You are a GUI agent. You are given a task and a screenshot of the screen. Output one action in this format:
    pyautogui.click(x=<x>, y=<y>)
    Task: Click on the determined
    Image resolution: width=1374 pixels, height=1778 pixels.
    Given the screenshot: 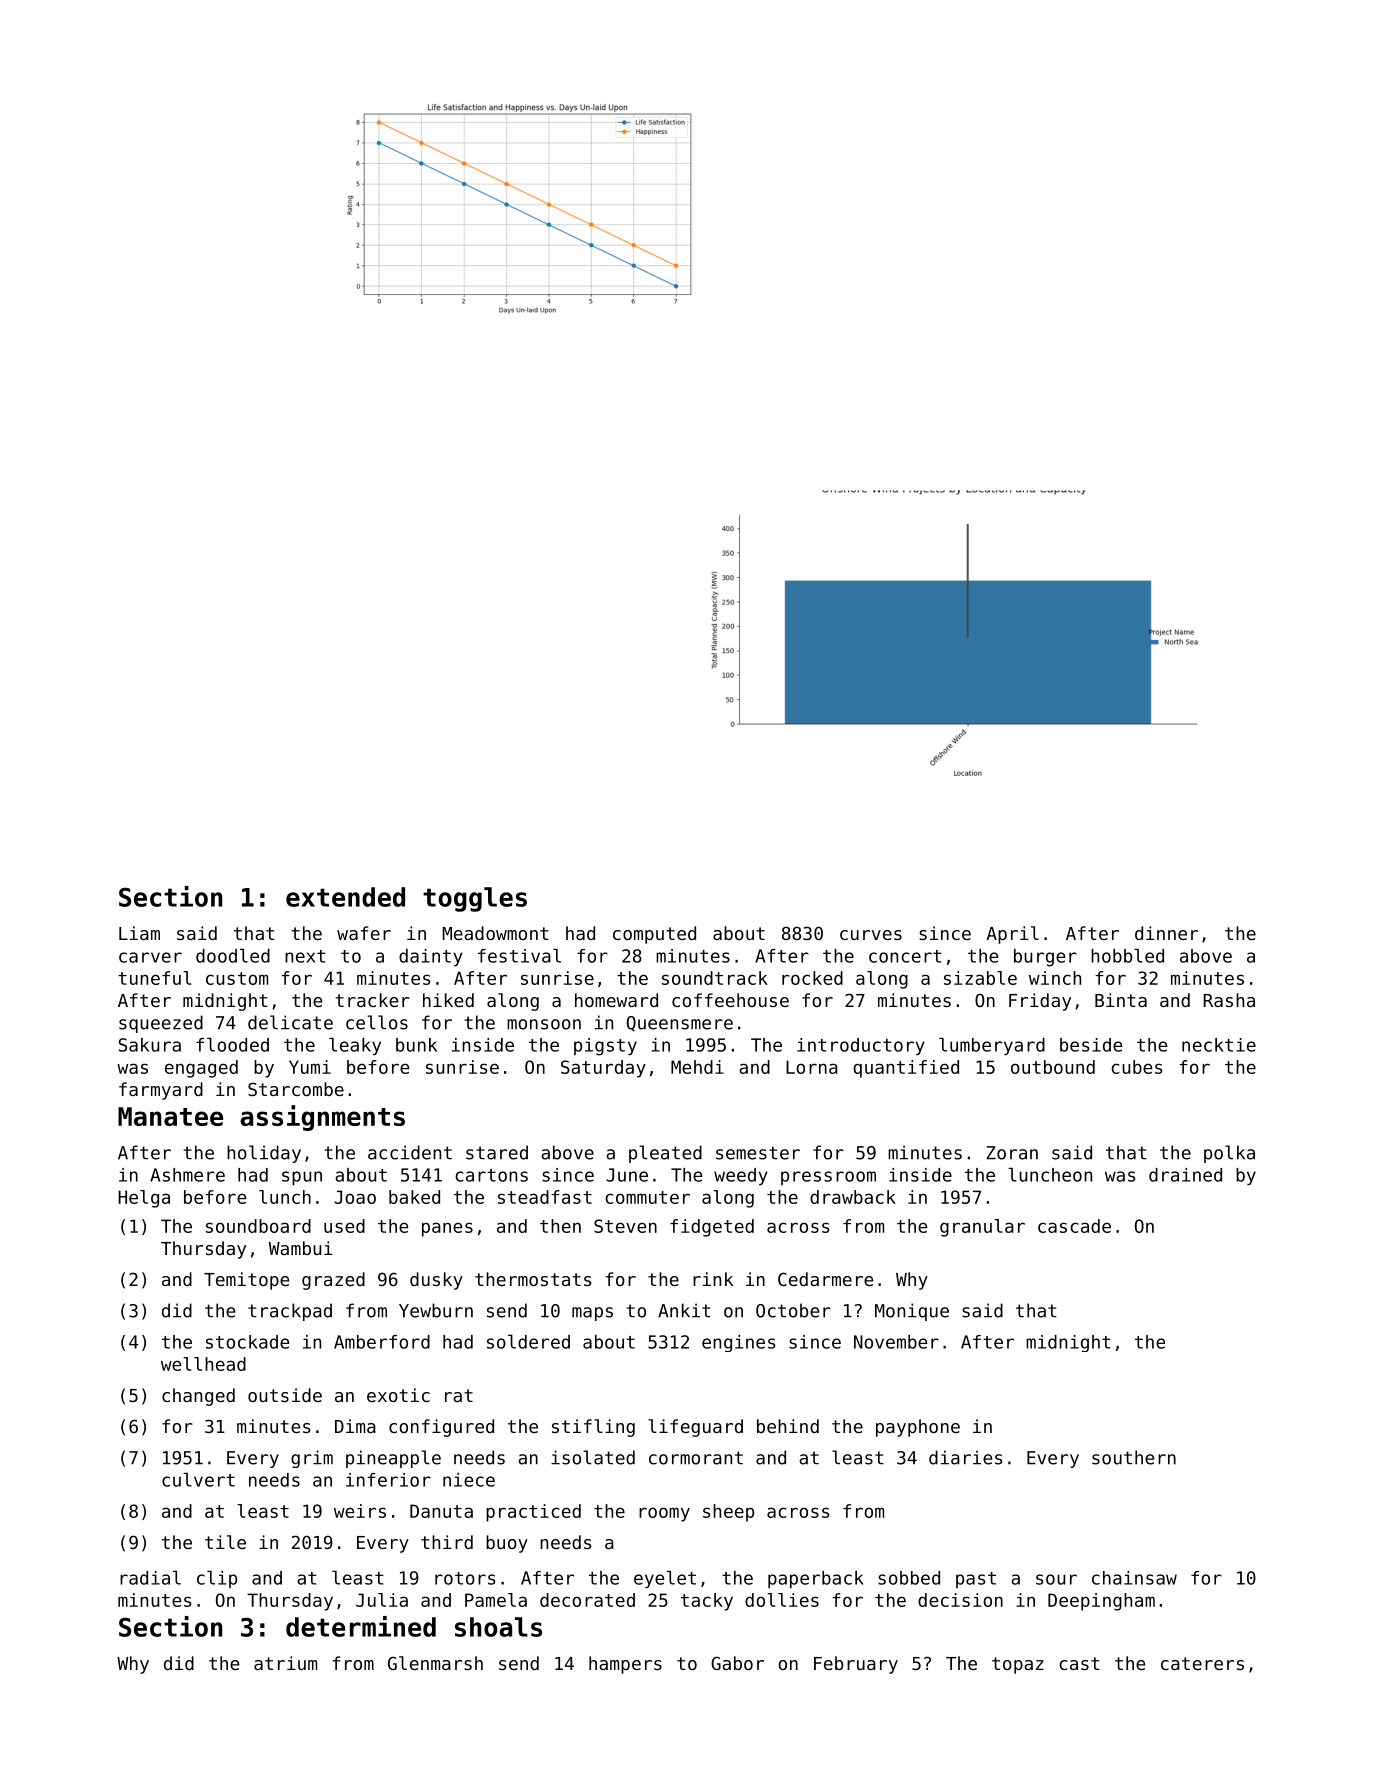 What is the action you would take?
    pyautogui.click(x=361, y=1626)
